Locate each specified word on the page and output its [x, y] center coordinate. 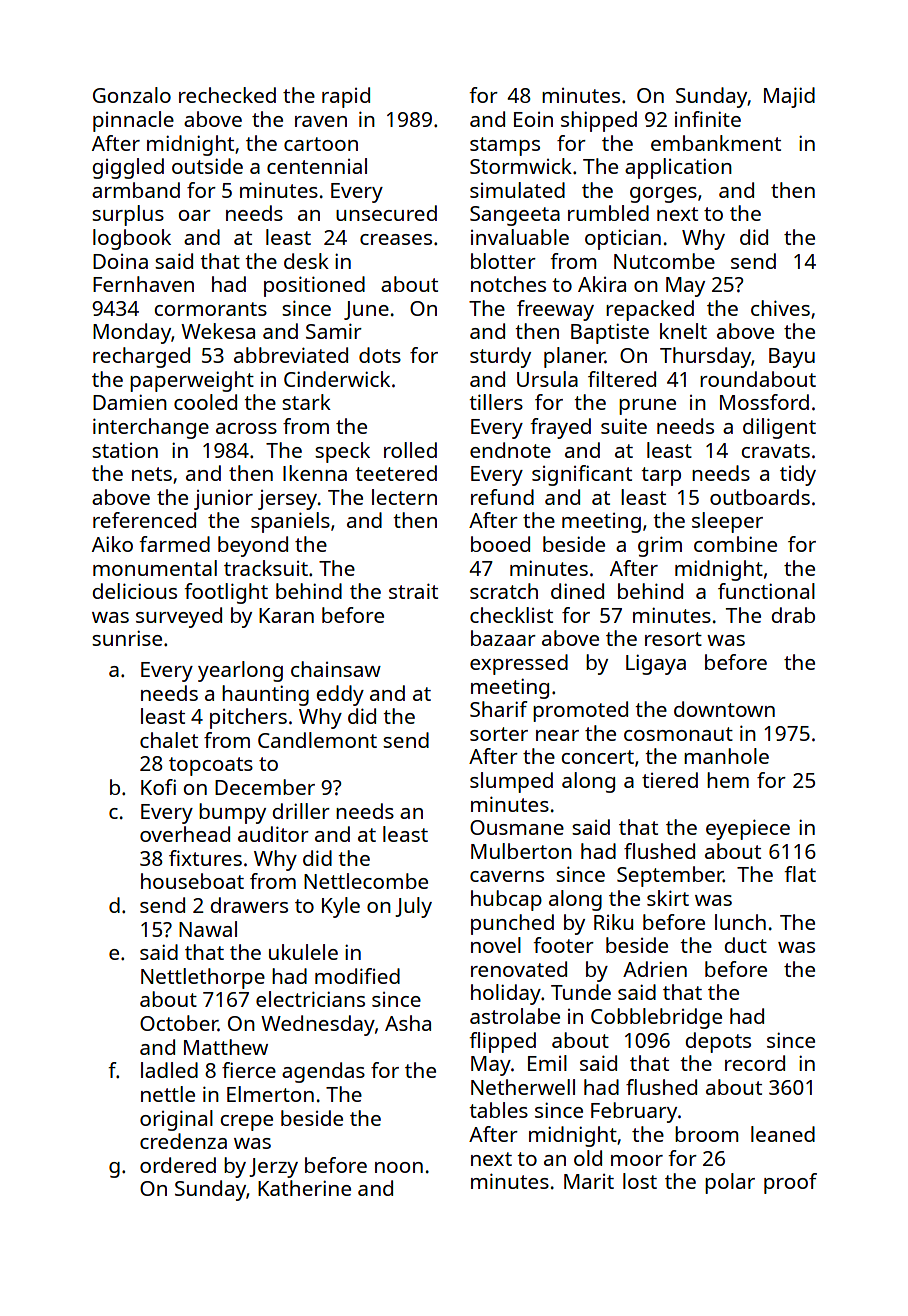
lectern [404, 497]
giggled [128, 168]
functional [766, 591]
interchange [151, 428]
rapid [346, 97]
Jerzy [273, 1168]
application [678, 168]
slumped [511, 782]
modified [357, 976]
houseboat [192, 881]
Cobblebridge [656, 1018]
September [670, 876]
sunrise [127, 638]
